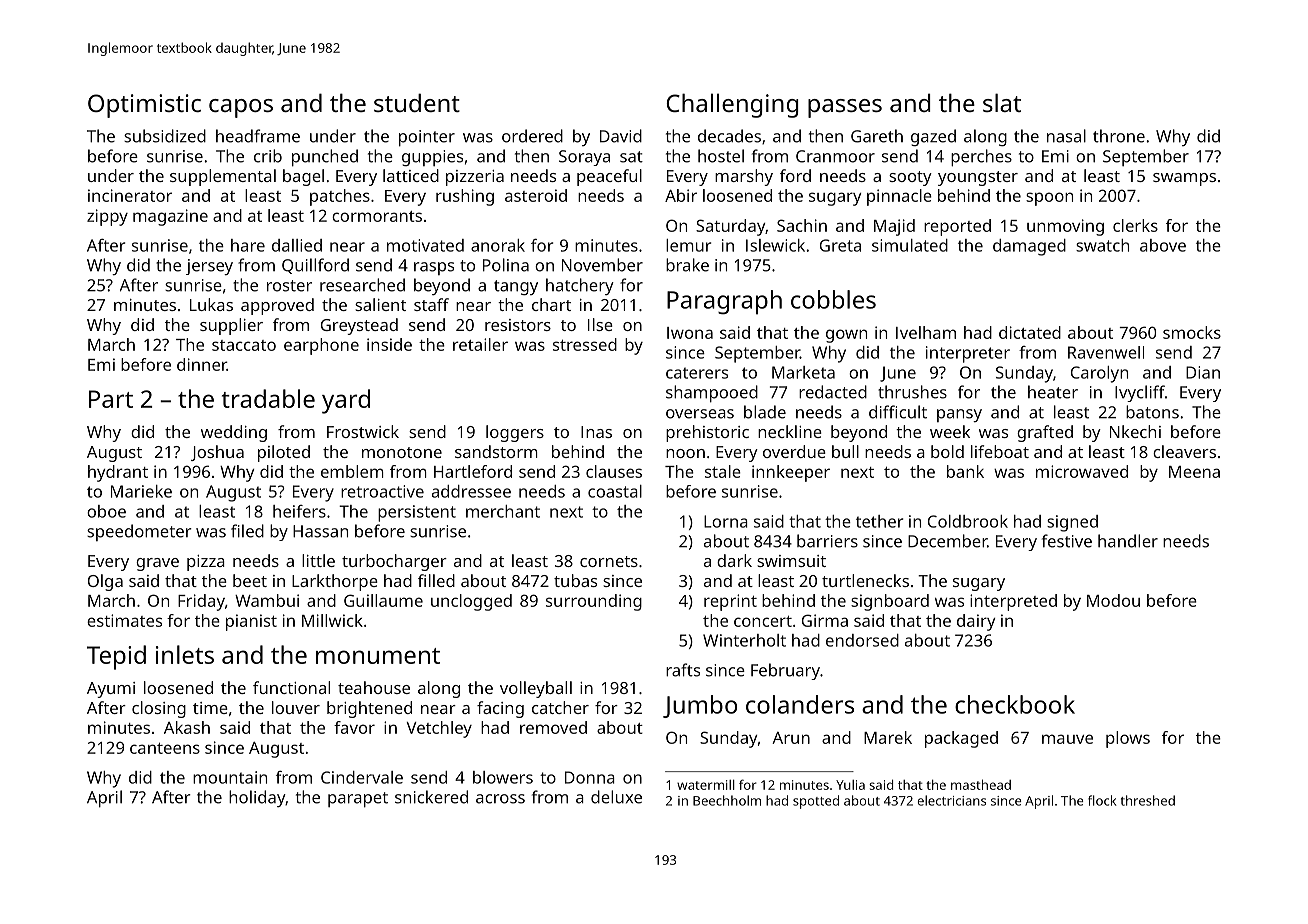 The width and height of the page is (1308, 924). Describe the element at coordinates (130, 195) in the page. I see `incinerator` at that location.
